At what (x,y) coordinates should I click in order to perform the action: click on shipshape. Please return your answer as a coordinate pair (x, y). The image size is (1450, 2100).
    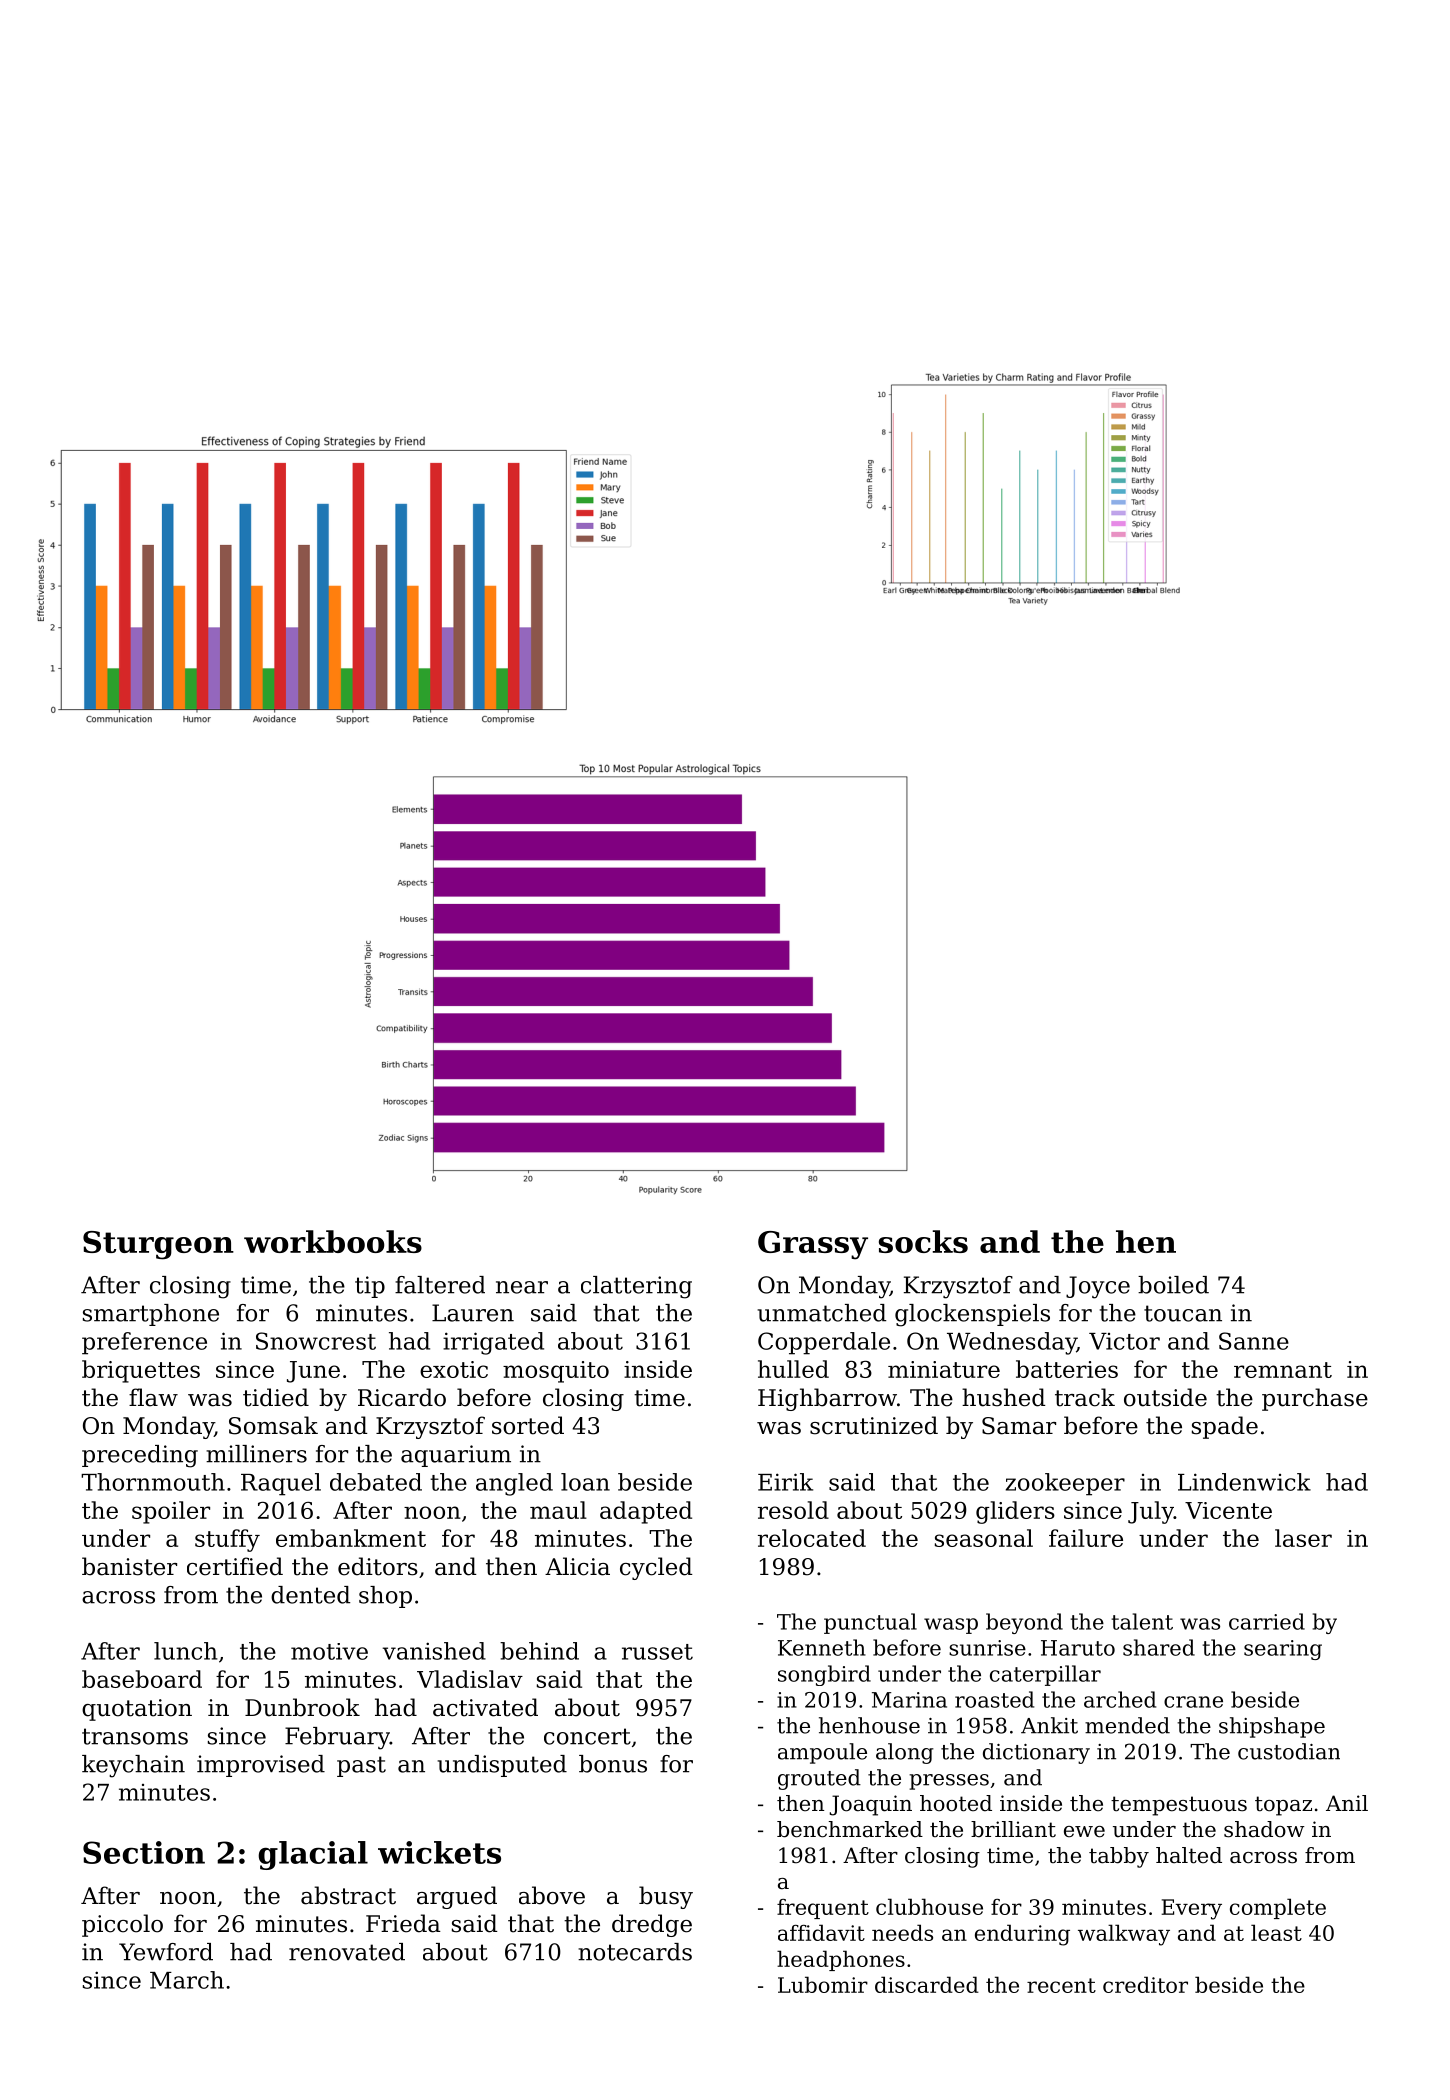
    Looking at the image, I should click on (1272, 1727).
